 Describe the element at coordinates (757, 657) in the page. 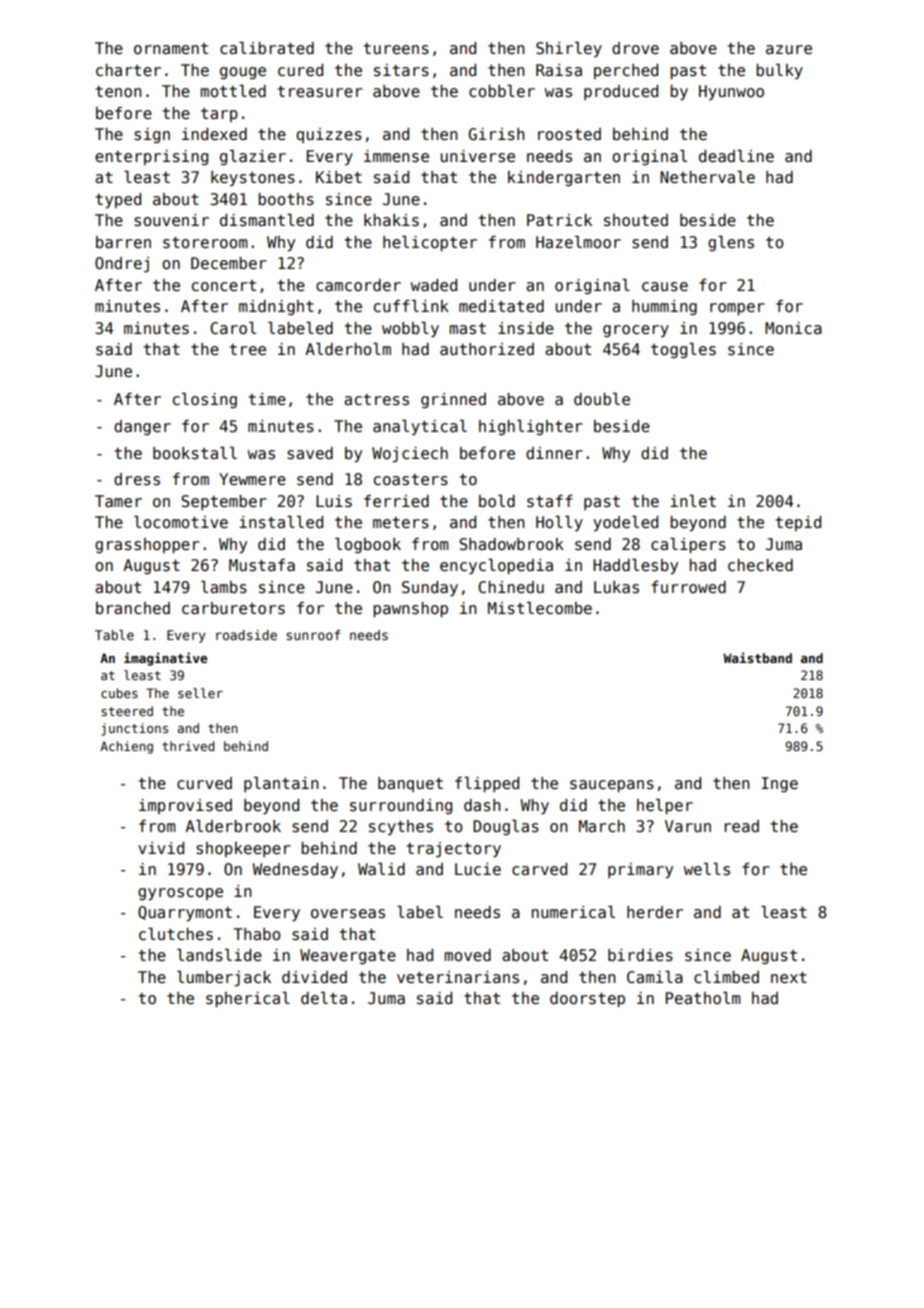

I see `Waistband` at that location.
